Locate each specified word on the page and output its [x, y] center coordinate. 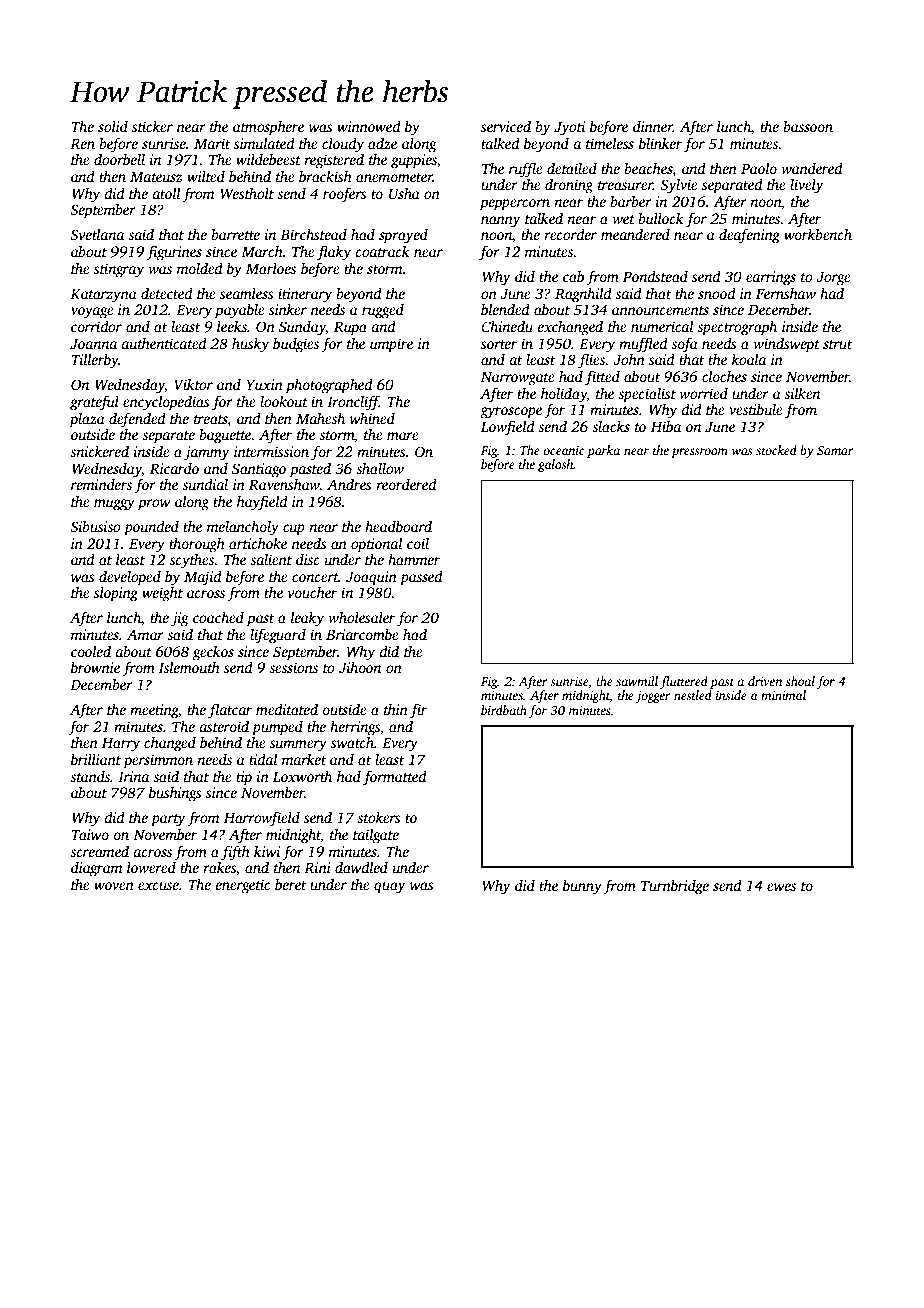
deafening [749, 236]
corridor [96, 326]
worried [703, 393]
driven [765, 681]
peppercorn [515, 205]
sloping [116, 594]
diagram [96, 869]
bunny [582, 887]
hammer [414, 559]
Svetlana [97, 234]
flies [591, 361]
